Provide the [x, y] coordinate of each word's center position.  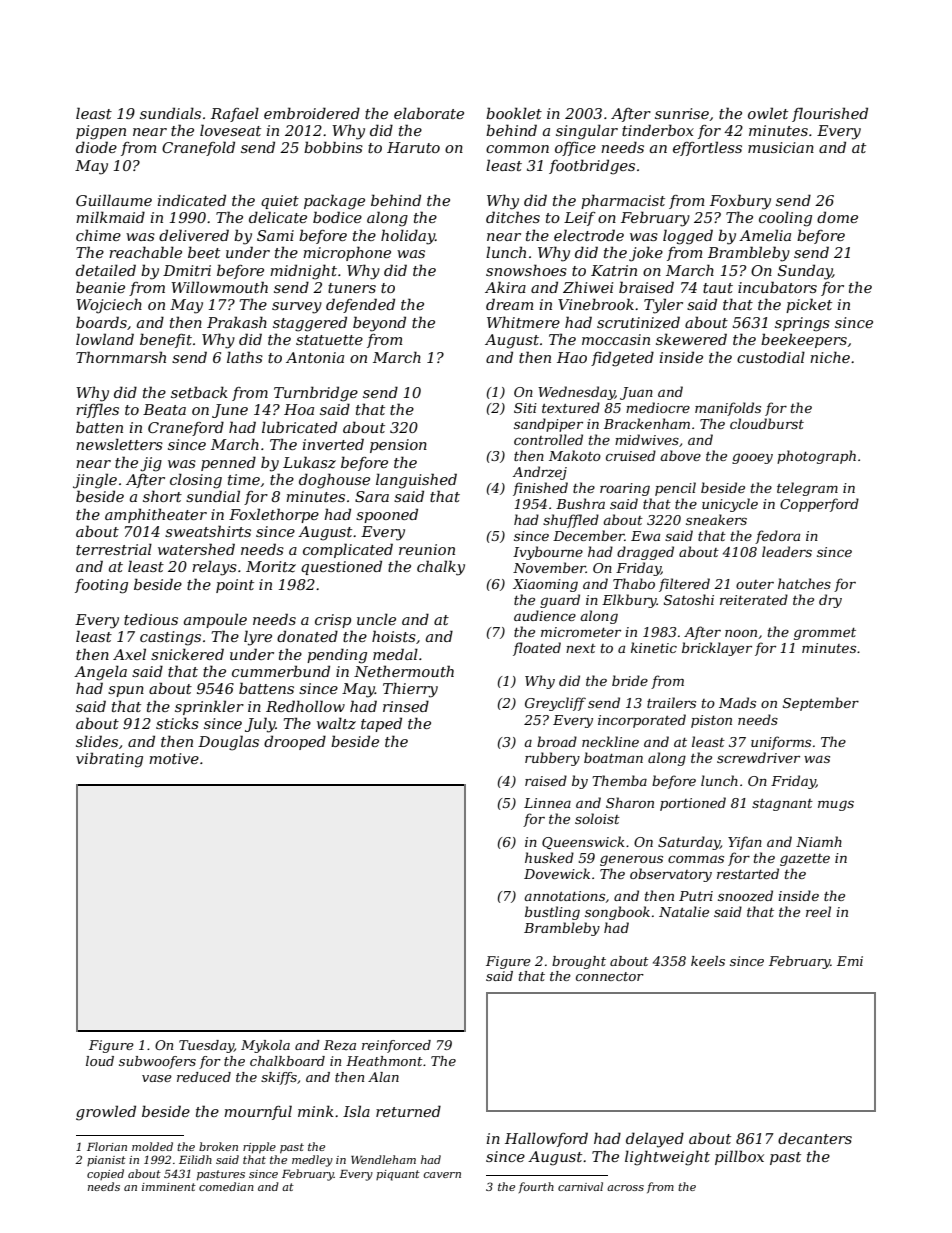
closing [196, 481]
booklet [514, 113]
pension [398, 446]
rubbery [552, 759]
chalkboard [287, 1061]
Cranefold [198, 148]
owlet [768, 113]
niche [830, 357]
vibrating [109, 760]
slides [97, 741]
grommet [825, 634]
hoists [394, 636]
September [821, 704]
